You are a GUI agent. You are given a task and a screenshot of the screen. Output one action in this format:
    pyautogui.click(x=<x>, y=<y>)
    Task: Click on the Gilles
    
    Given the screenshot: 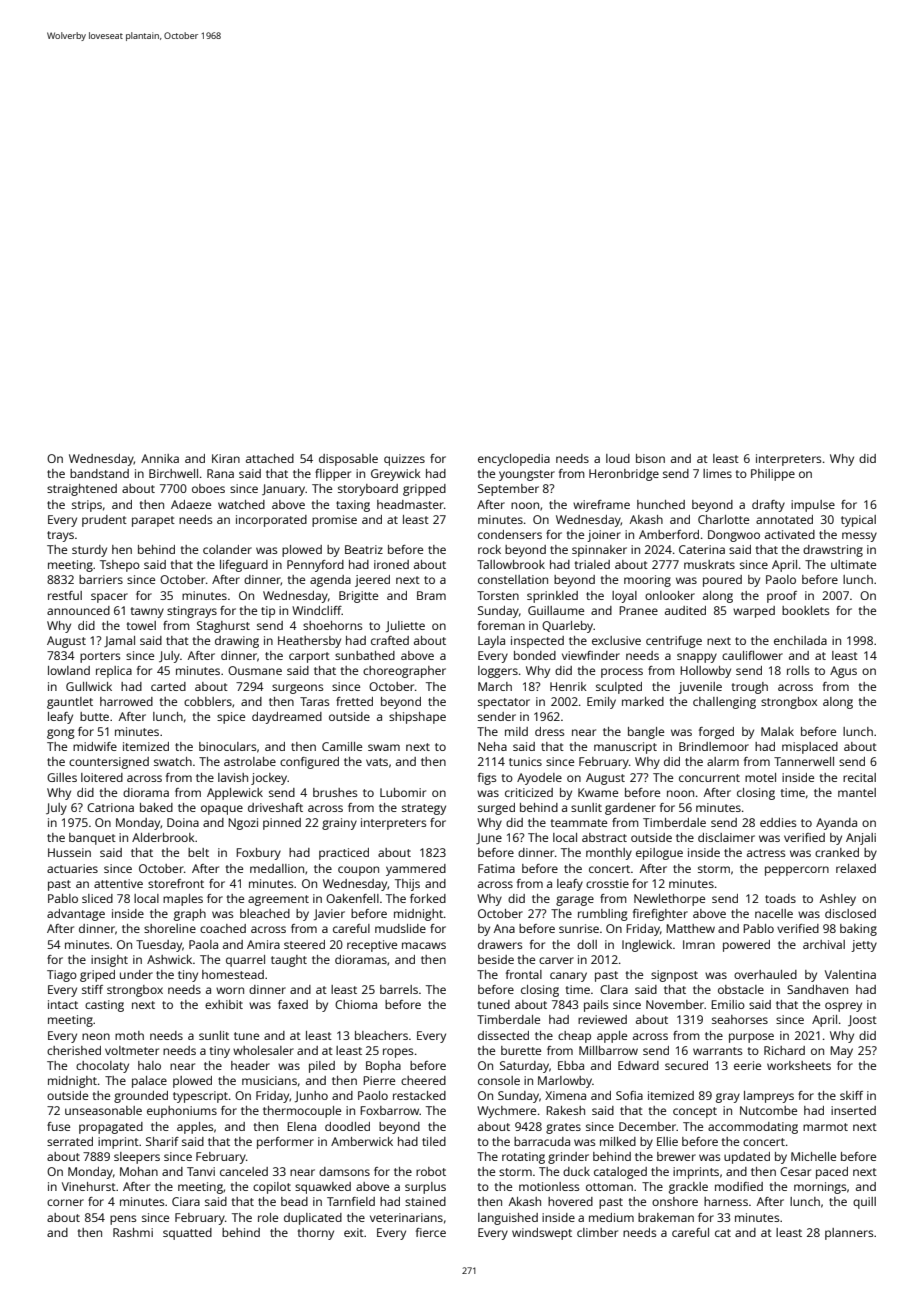 What is the action you would take?
    pyautogui.click(x=62, y=777)
